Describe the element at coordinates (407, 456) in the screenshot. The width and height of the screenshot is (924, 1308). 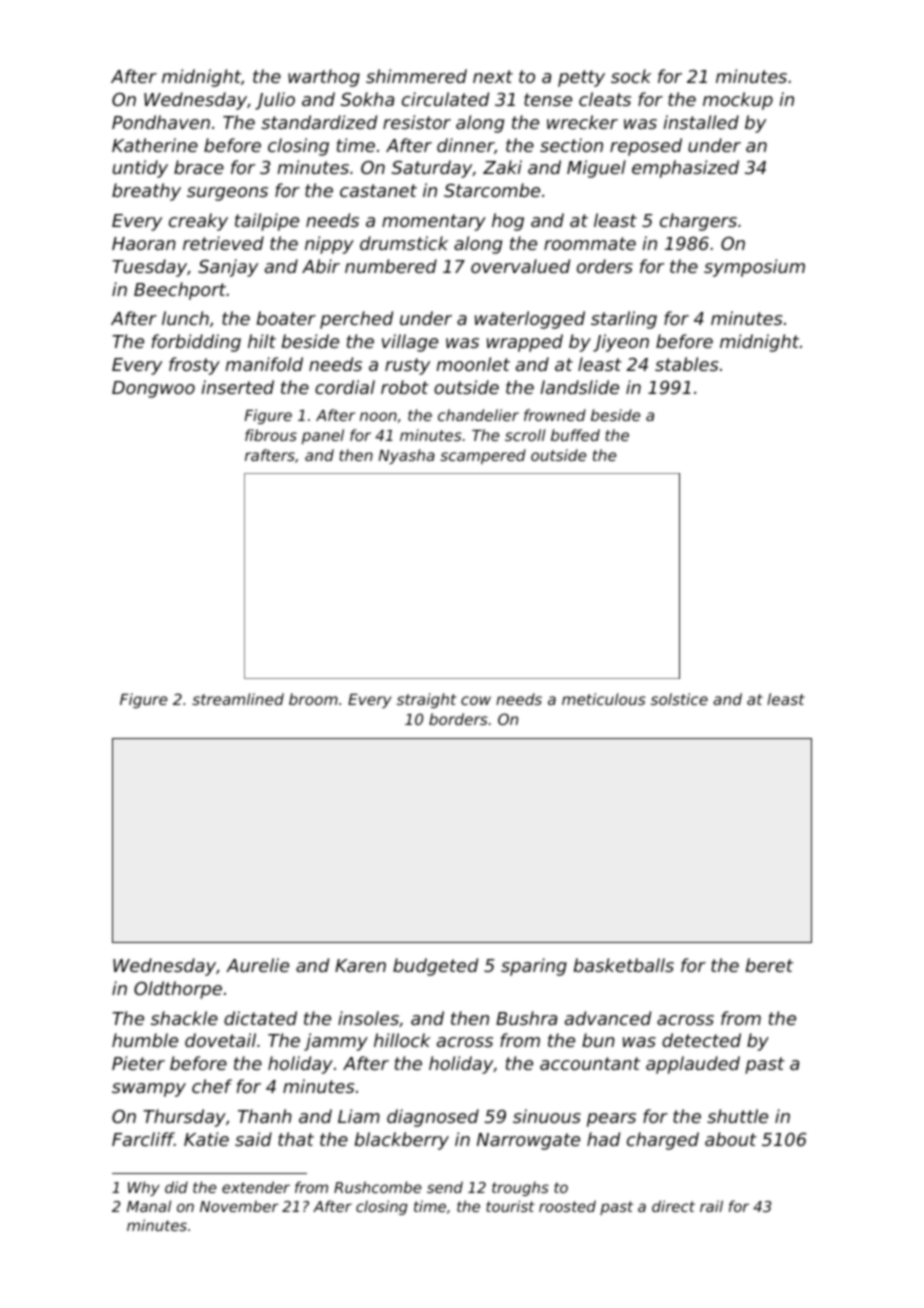
I see `Nyasha` at that location.
